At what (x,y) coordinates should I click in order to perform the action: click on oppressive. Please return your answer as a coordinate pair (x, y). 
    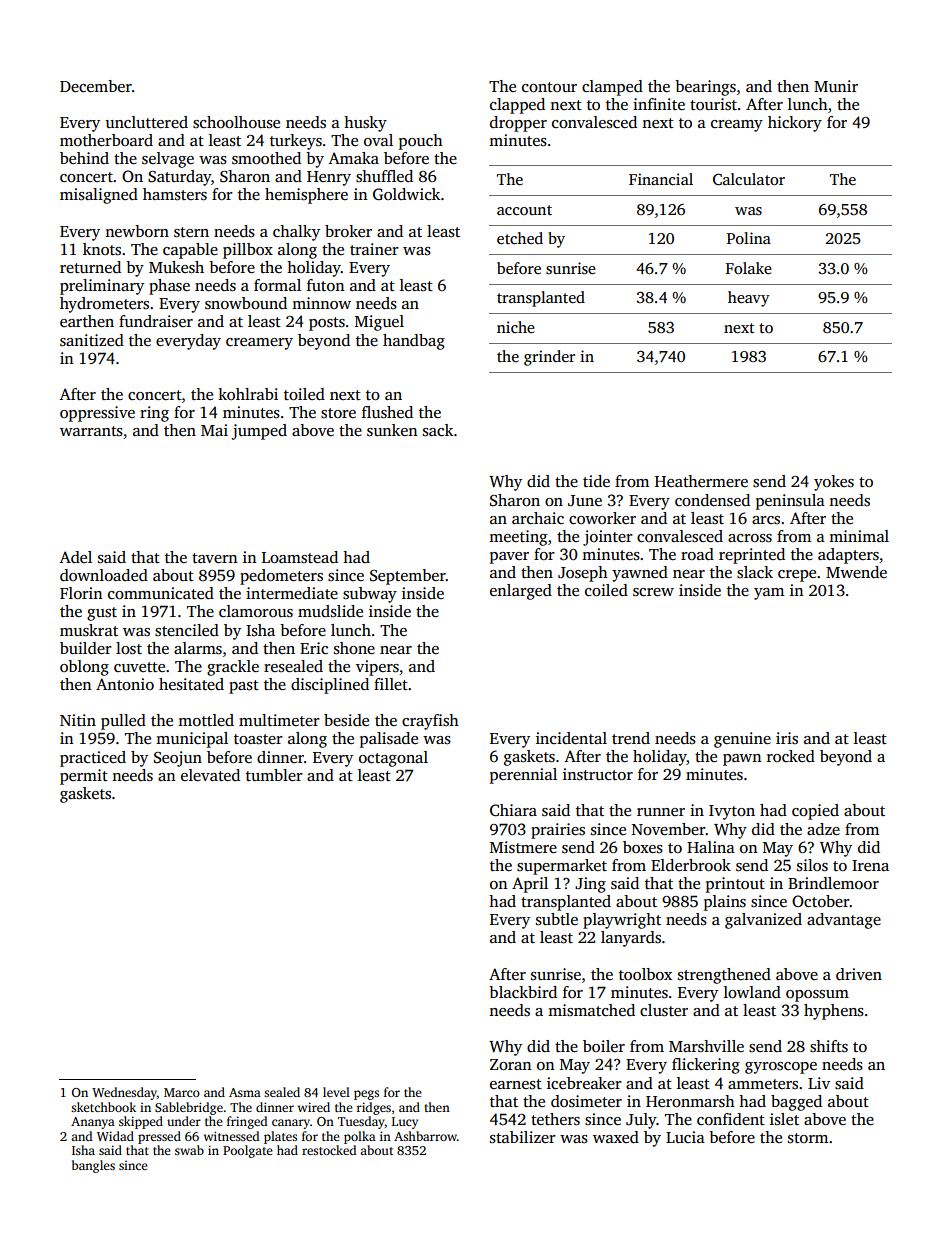
    Looking at the image, I should click on (97, 414).
